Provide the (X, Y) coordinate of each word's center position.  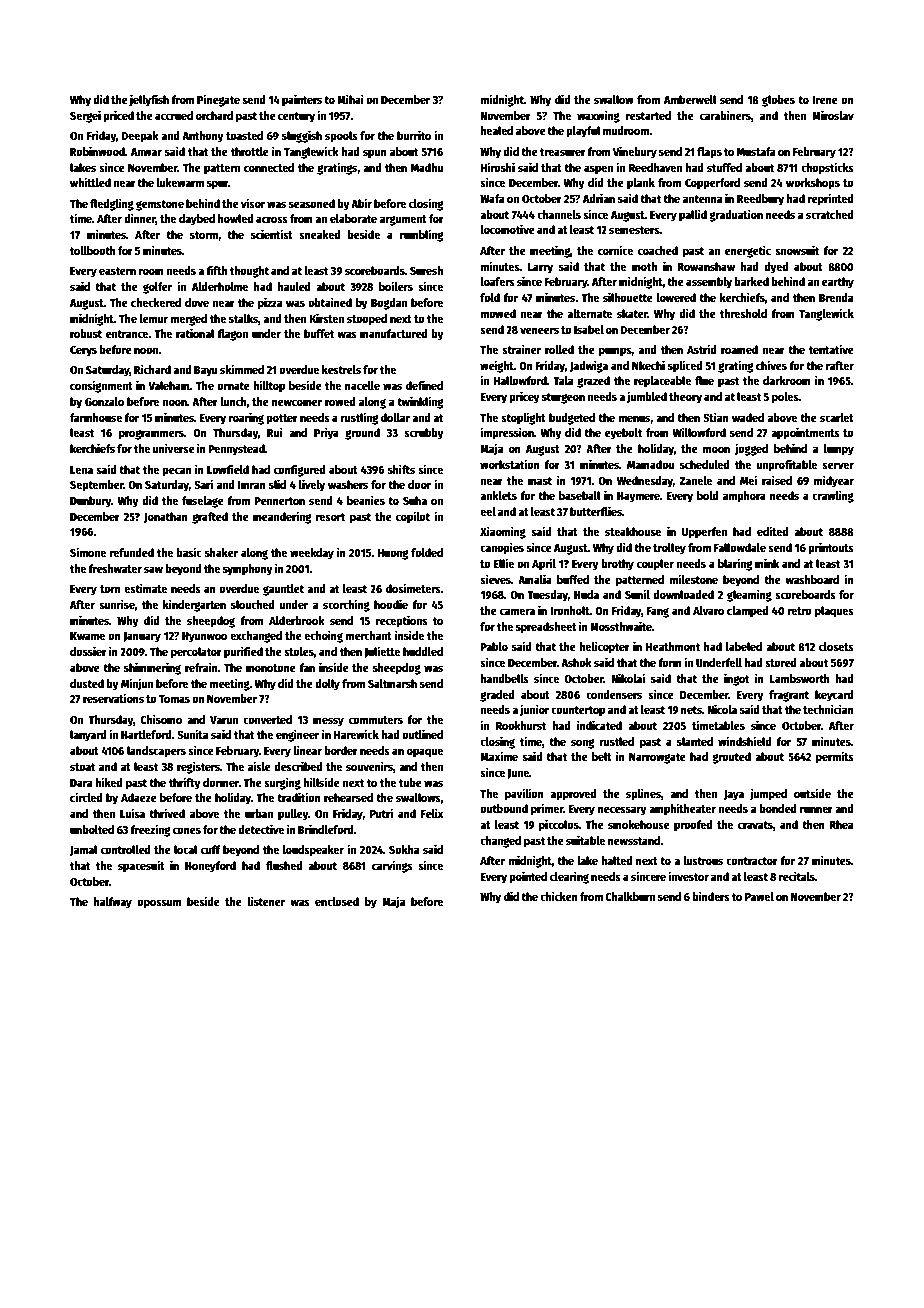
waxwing (598, 116)
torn (110, 589)
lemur (153, 318)
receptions (402, 621)
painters (302, 100)
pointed (528, 877)
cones (187, 830)
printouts (831, 548)
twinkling (420, 402)
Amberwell (690, 99)
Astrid (702, 349)
